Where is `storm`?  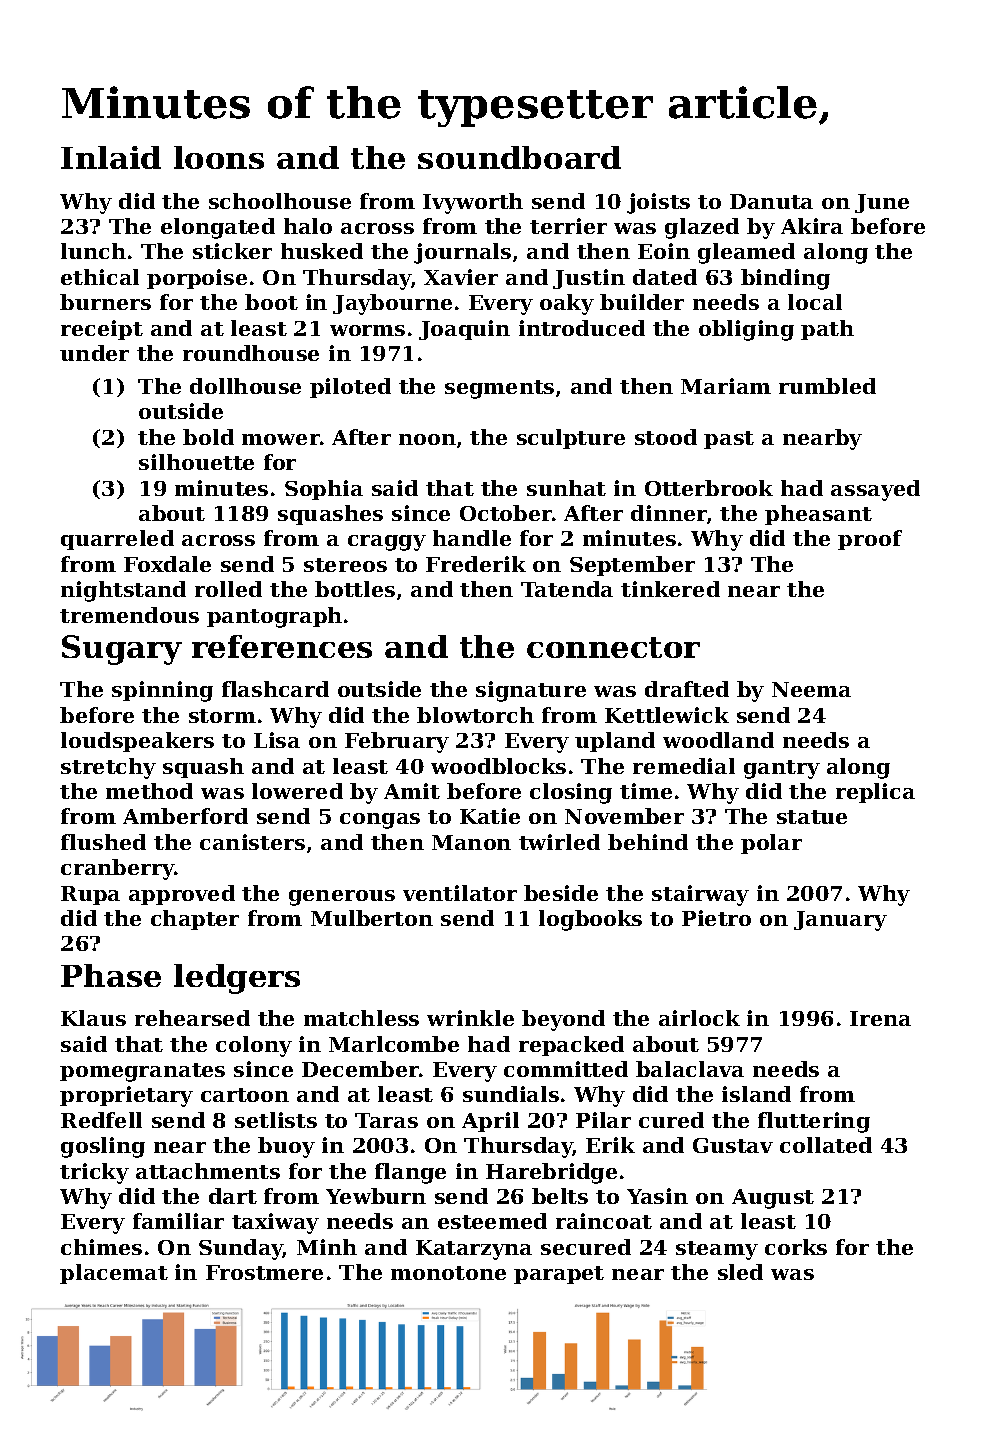 storm is located at coordinates (222, 716).
